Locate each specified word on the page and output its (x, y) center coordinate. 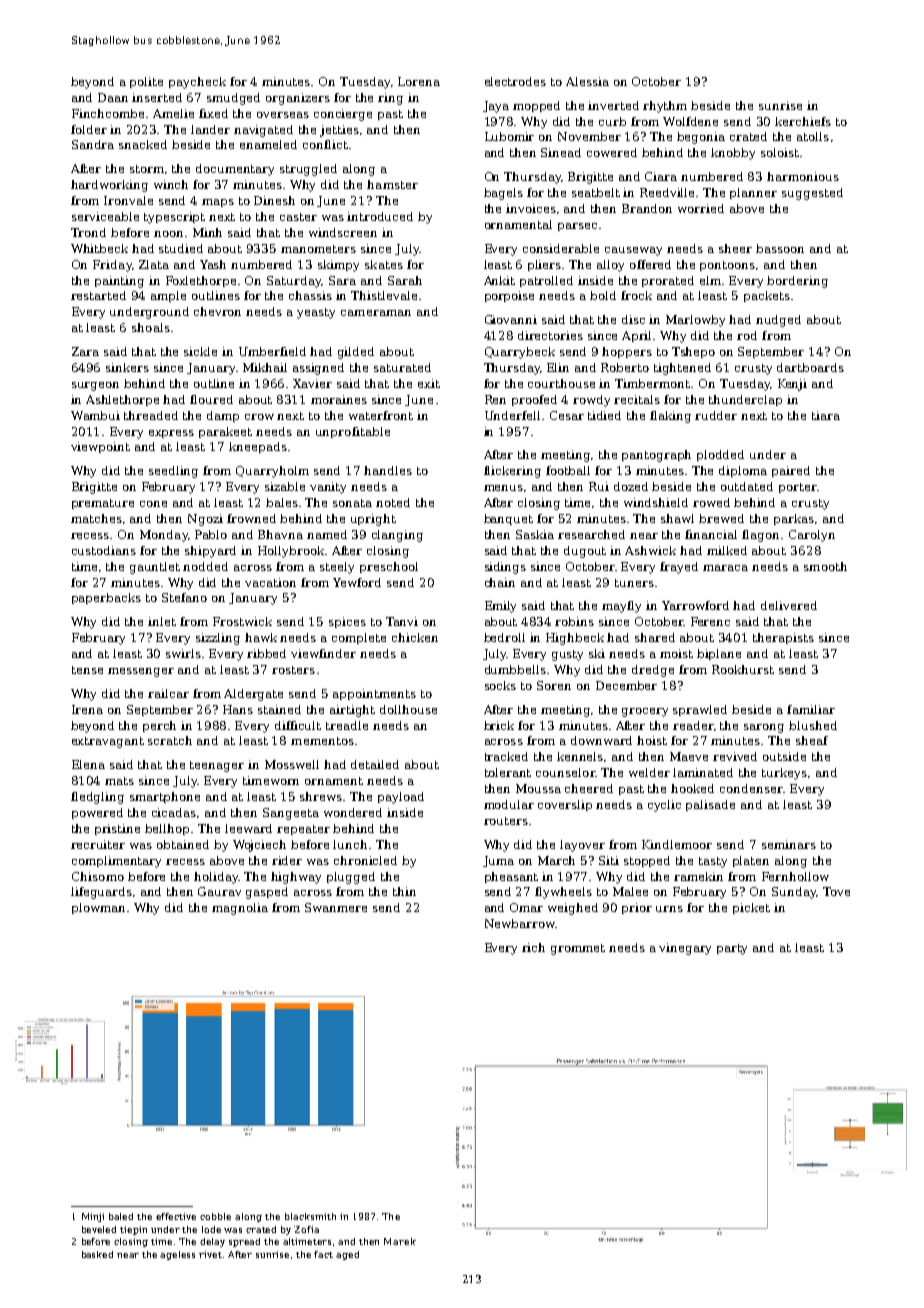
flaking (670, 417)
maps (218, 203)
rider (287, 860)
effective (176, 1216)
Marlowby (695, 321)
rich (533, 947)
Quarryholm (272, 472)
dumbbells (515, 669)
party (732, 949)
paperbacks (106, 598)
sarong (764, 728)
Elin (558, 367)
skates (384, 264)
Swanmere (336, 907)
